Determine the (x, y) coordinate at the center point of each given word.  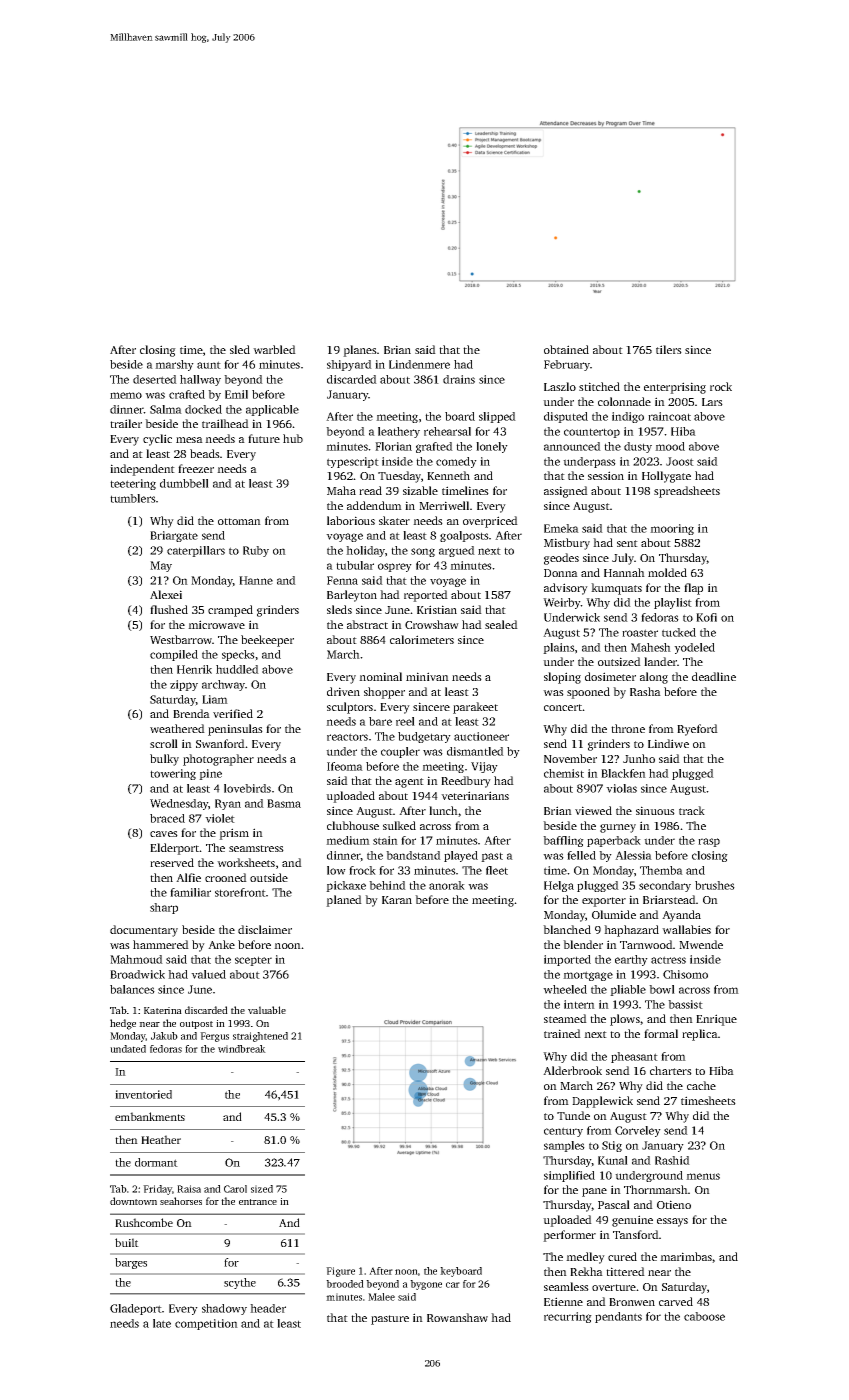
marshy (174, 365)
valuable (267, 1010)
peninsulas (235, 730)
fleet (497, 870)
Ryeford (697, 730)
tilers (669, 349)
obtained (566, 349)
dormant (156, 1162)
